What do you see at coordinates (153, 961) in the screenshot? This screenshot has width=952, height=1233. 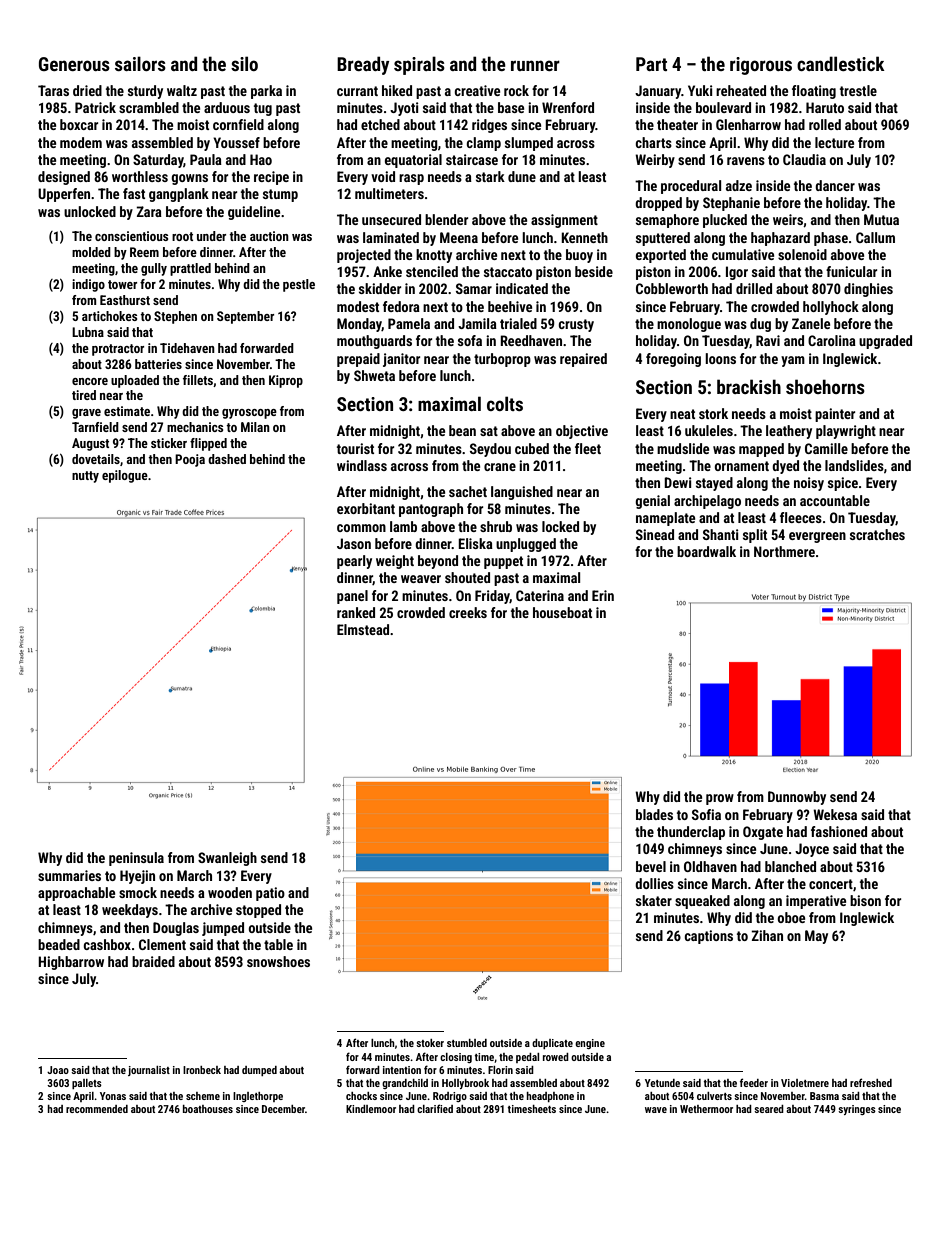 I see `braided` at bounding box center [153, 961].
